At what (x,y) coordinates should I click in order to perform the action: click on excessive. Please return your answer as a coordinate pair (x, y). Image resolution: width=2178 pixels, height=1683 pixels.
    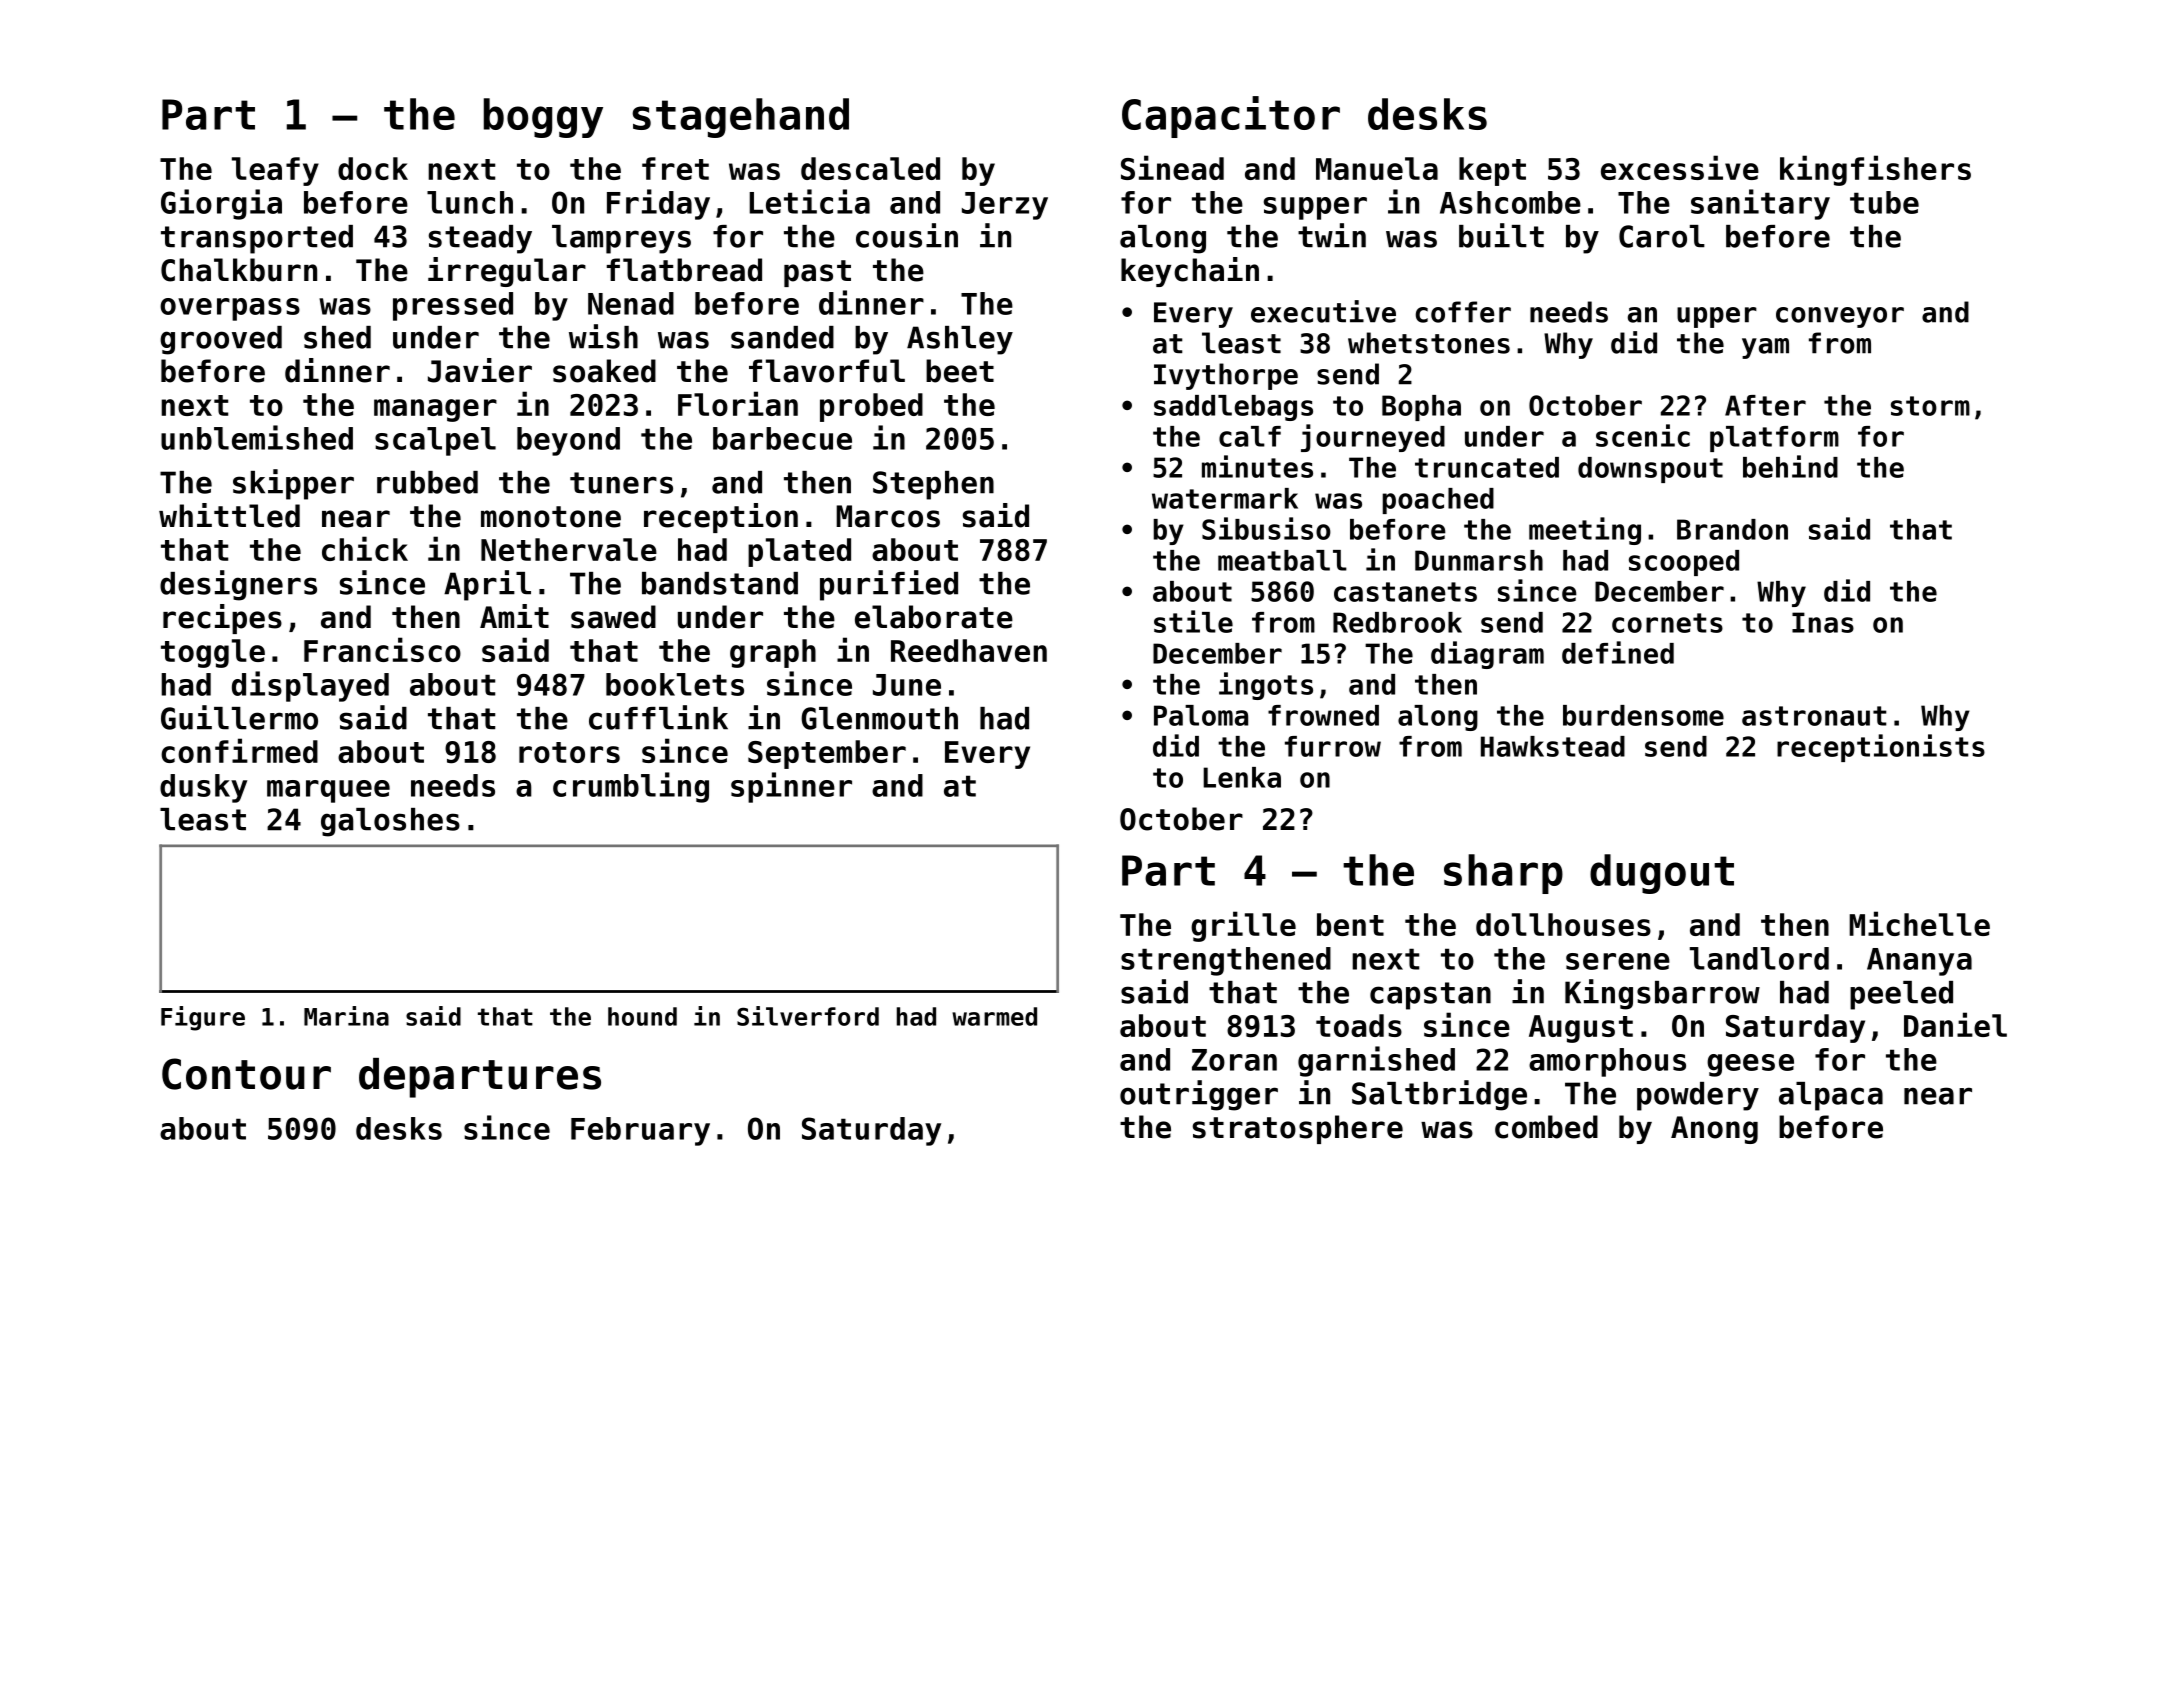
    Looking at the image, I should click on (1680, 167).
